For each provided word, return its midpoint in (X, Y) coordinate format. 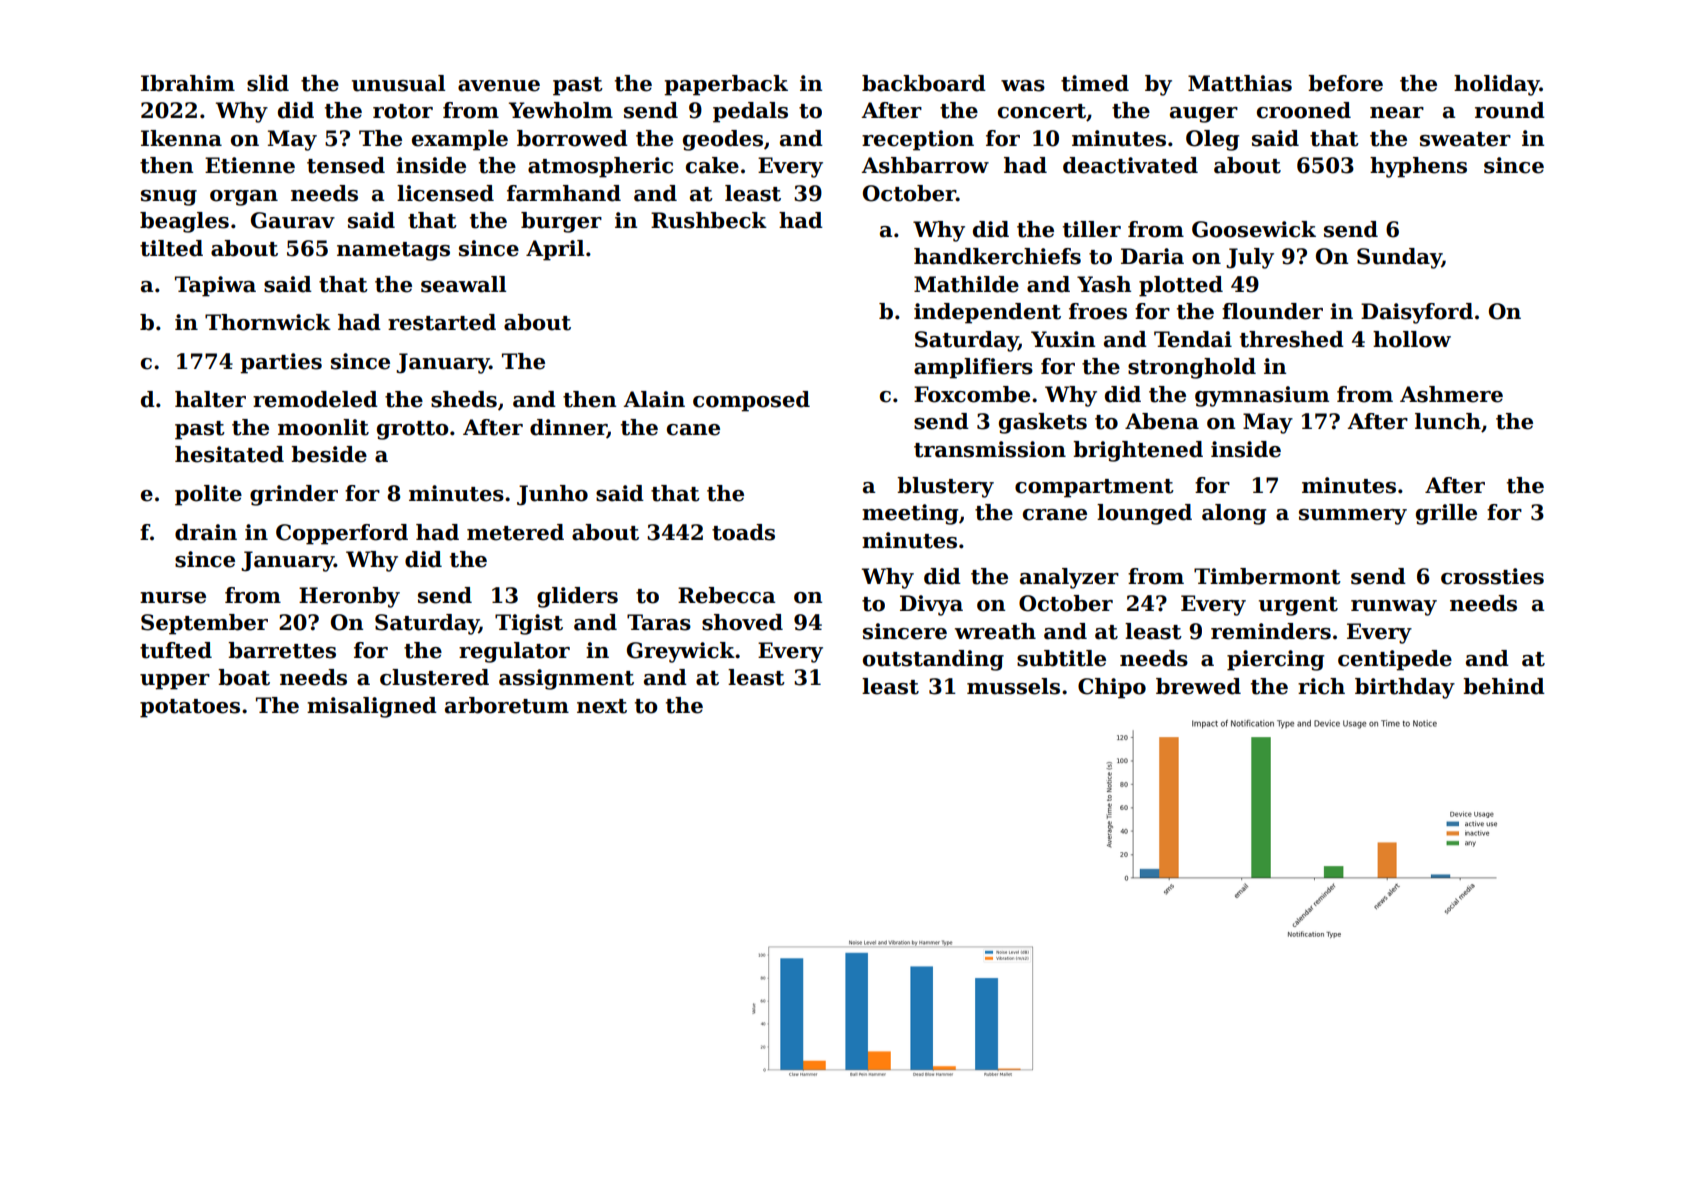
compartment (1094, 488)
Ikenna (181, 138)
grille (1446, 514)
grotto (413, 430)
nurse (173, 598)
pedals (750, 112)
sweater (1465, 139)
